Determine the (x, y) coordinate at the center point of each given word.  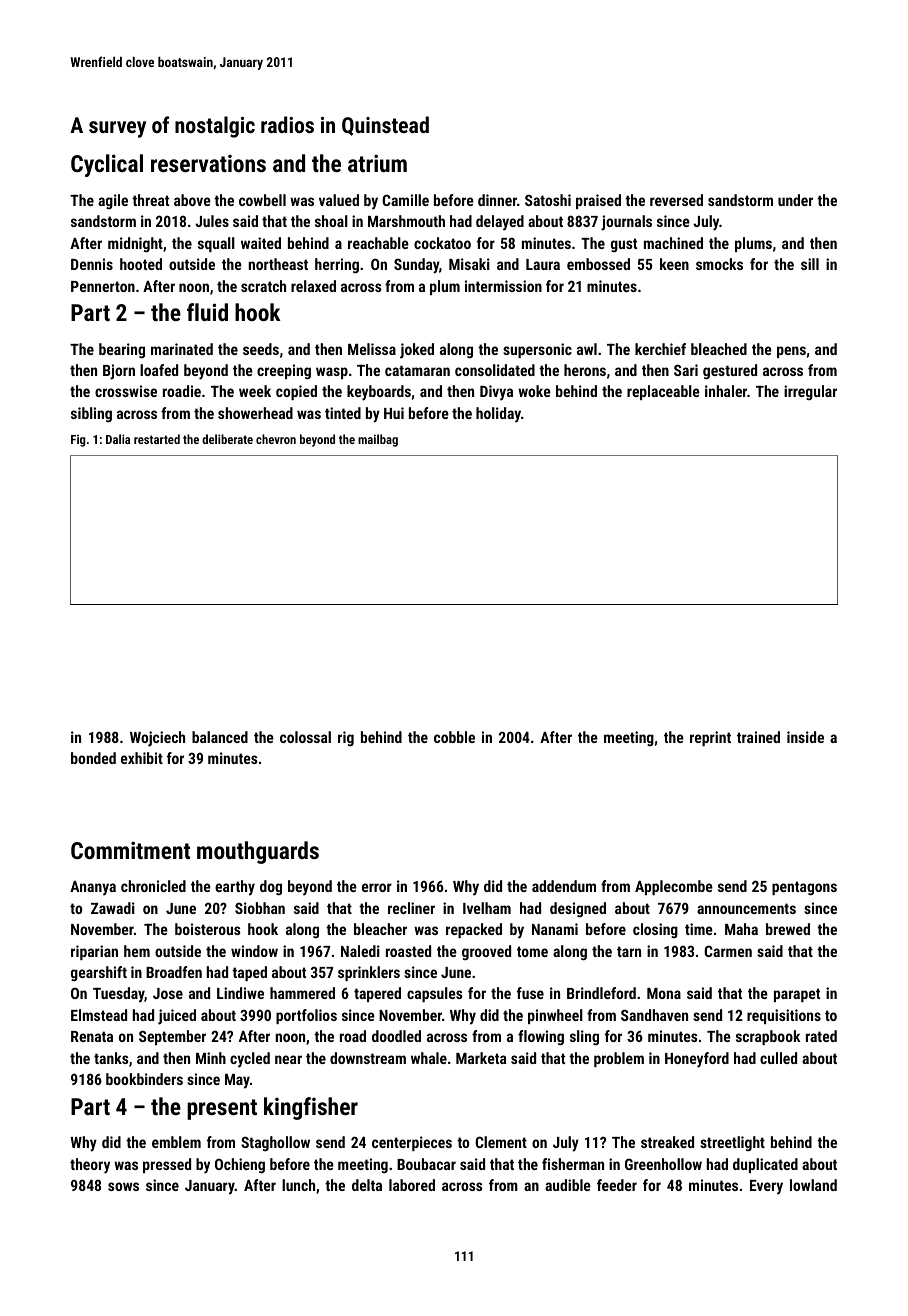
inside (805, 737)
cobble (454, 737)
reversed (676, 200)
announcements (746, 908)
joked (417, 351)
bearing (122, 350)
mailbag (378, 440)
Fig (78, 441)
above (192, 200)
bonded (93, 758)
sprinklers (369, 973)
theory (90, 1166)
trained (758, 737)
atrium (377, 163)
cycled (250, 1060)
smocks (719, 264)
